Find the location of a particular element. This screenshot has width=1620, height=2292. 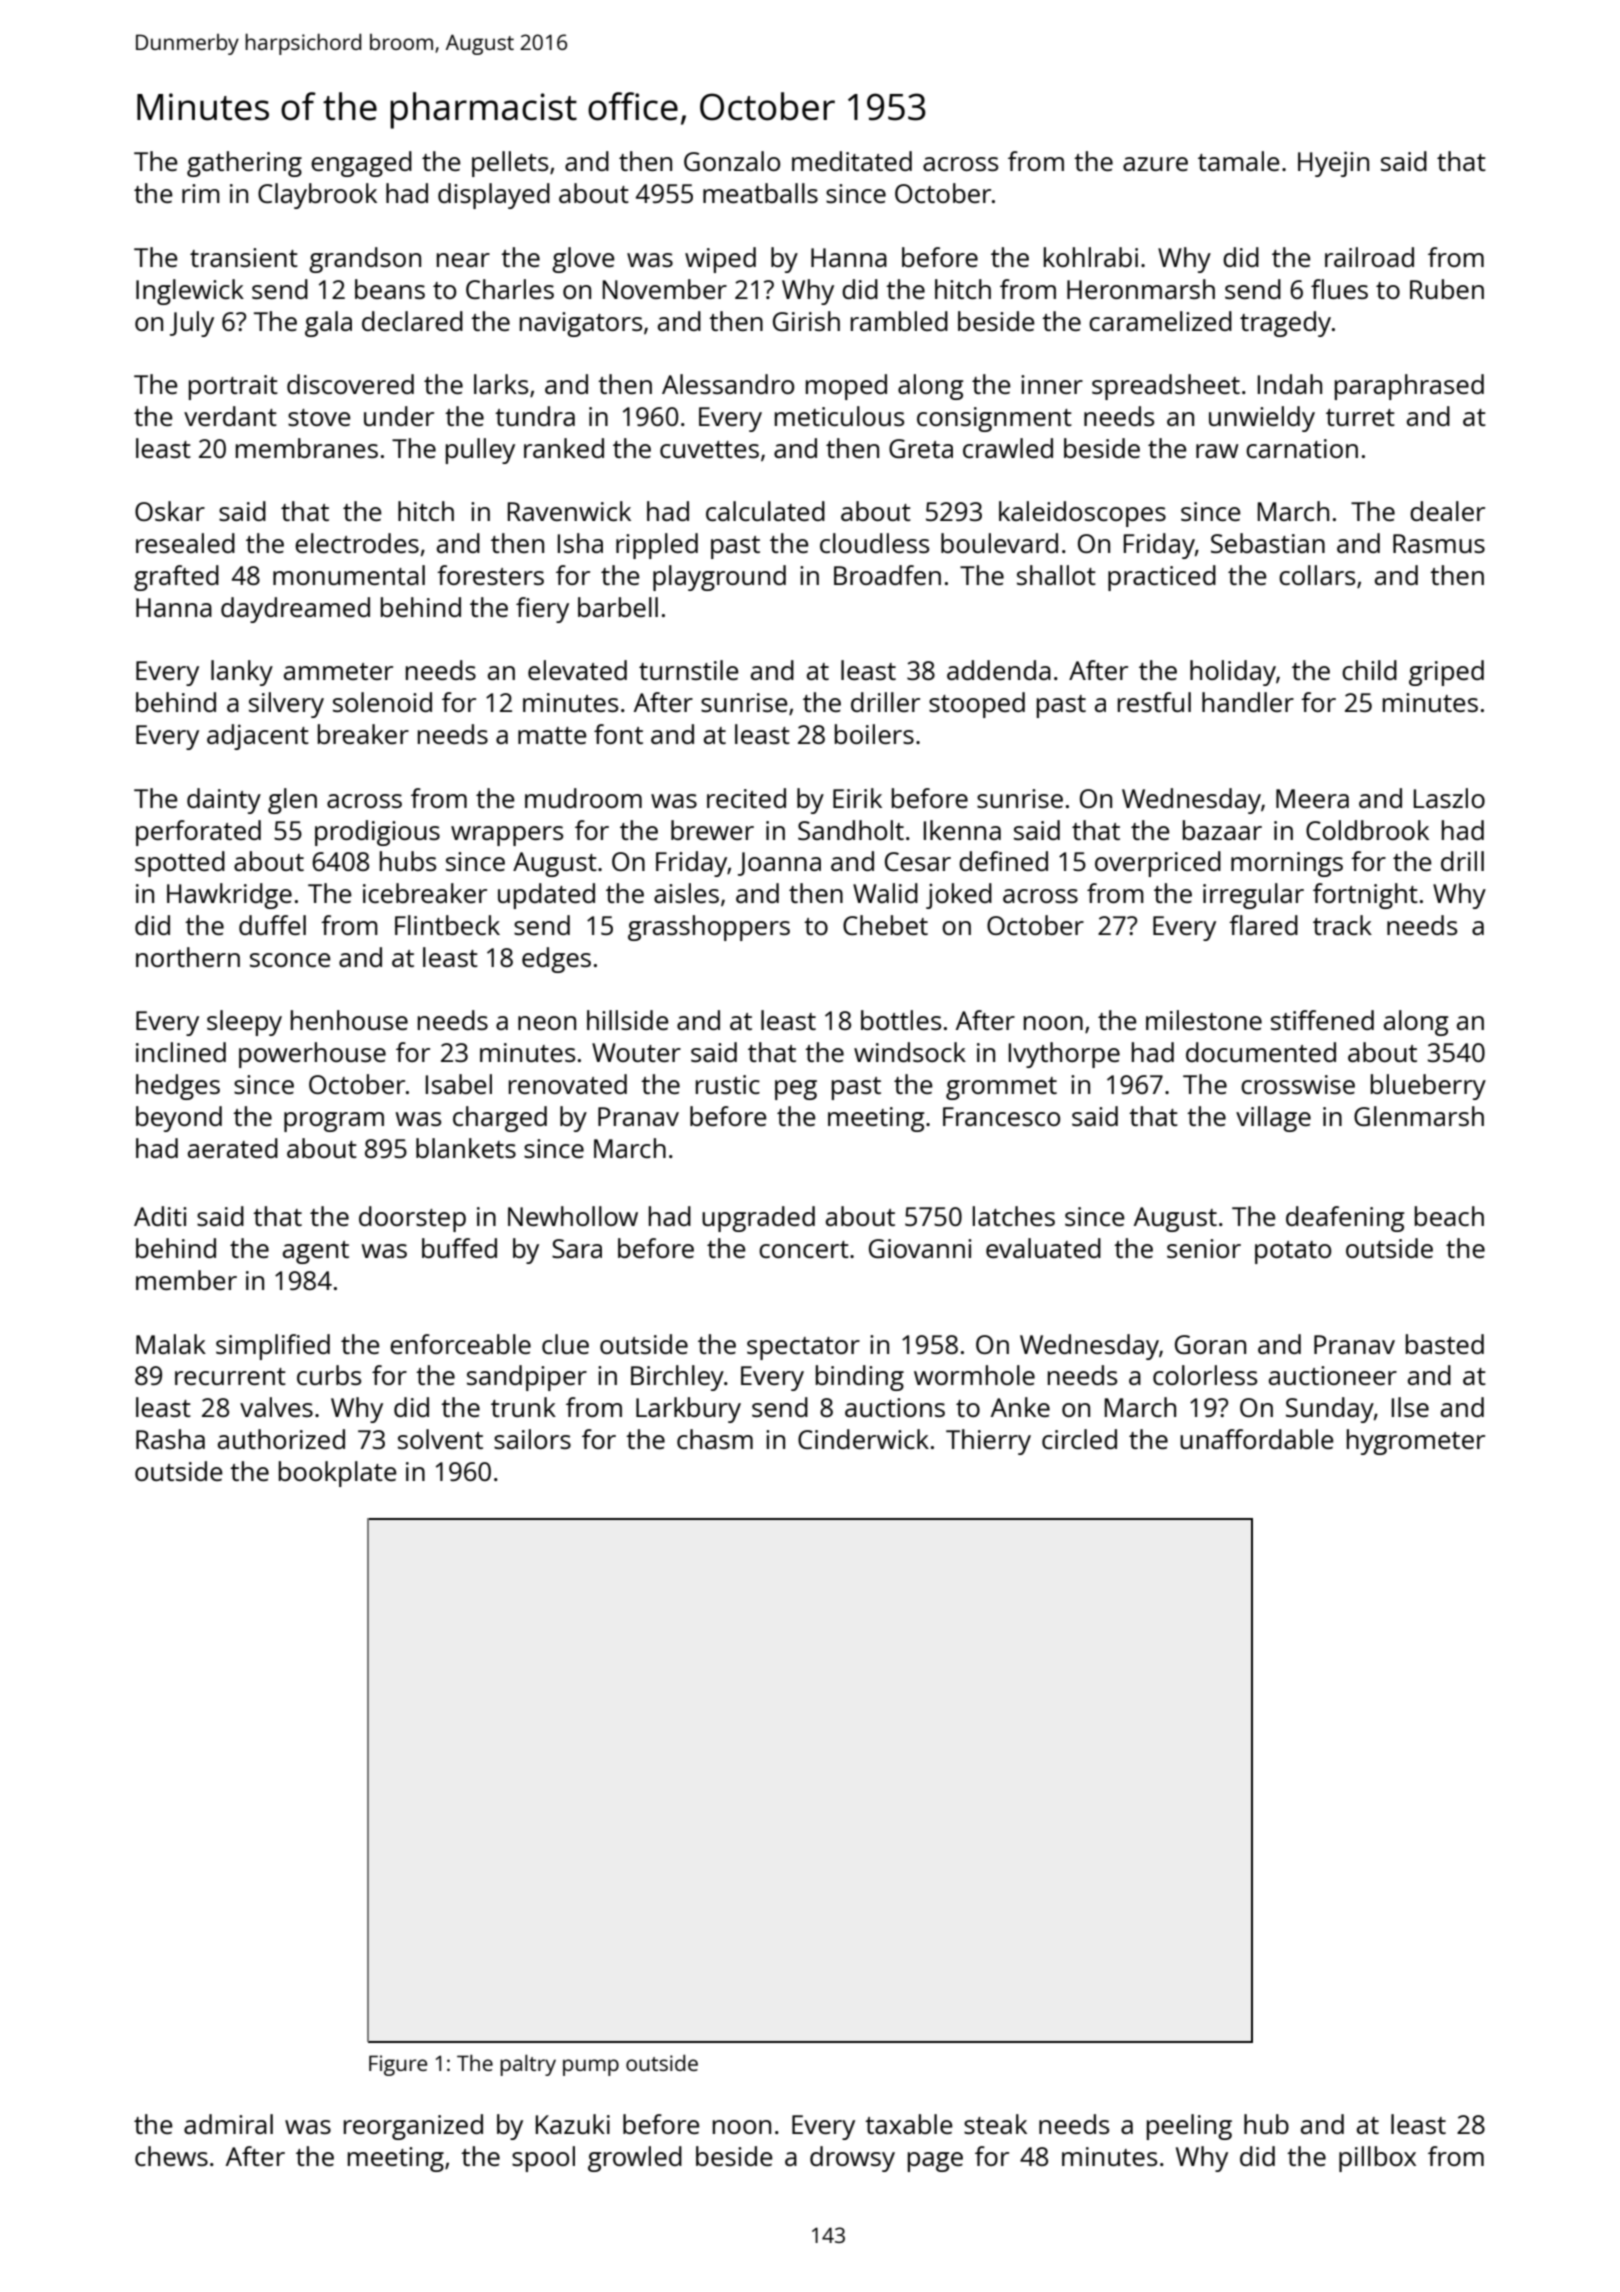

turret is located at coordinates (1360, 417).
